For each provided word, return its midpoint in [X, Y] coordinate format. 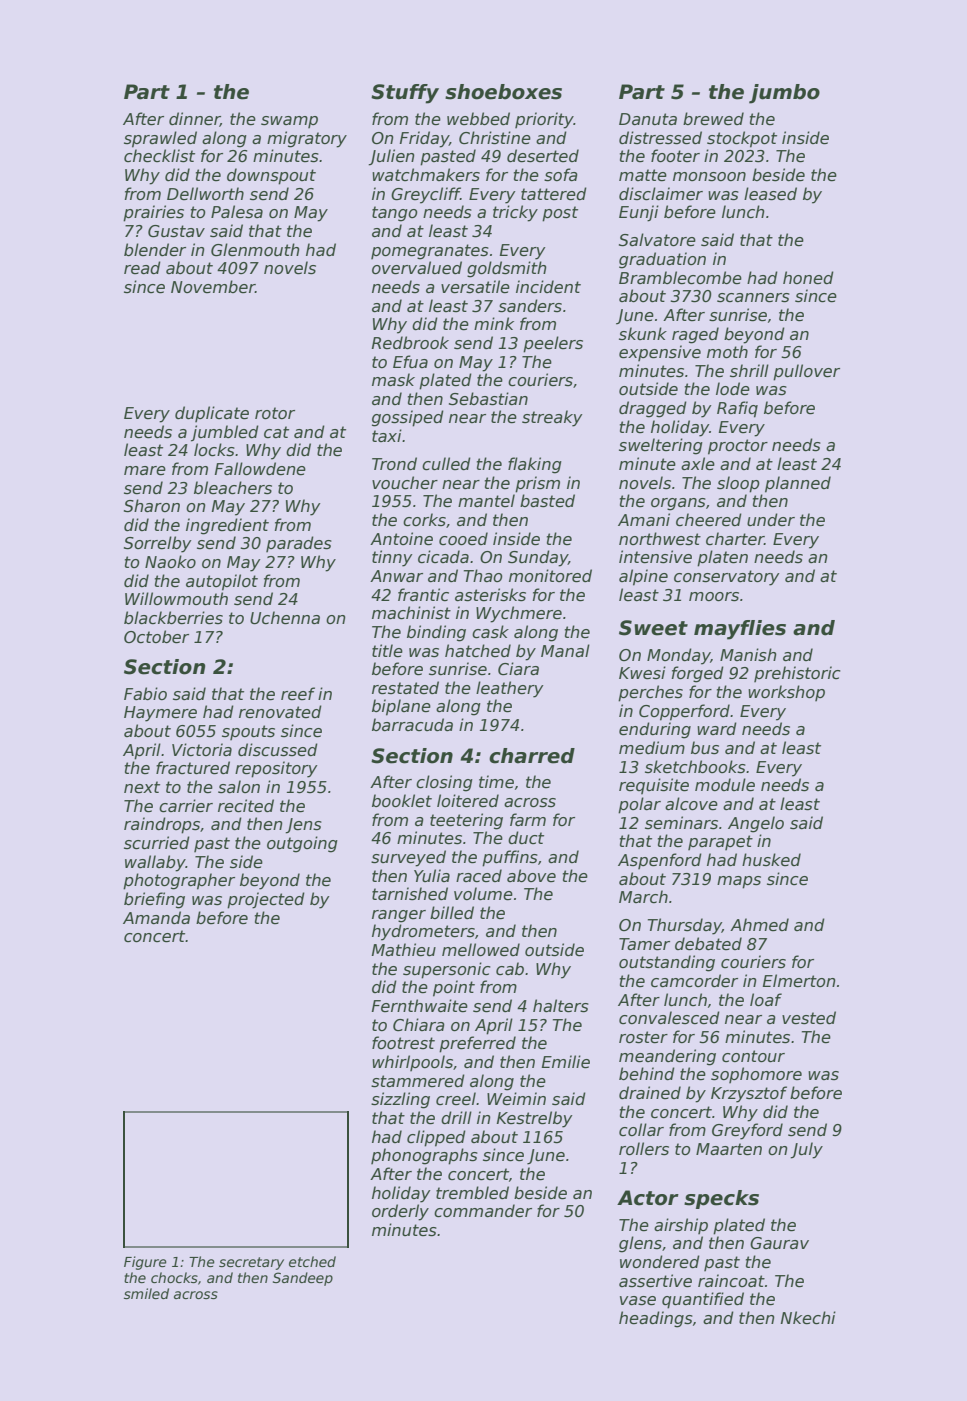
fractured [193, 768]
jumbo [784, 94]
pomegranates [430, 252]
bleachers [233, 488]
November [213, 286]
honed [808, 278]
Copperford [684, 712]
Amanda [156, 917]
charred [532, 756]
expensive [660, 353]
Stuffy [405, 94]
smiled [146, 1293]
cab [510, 968]
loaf [766, 999]
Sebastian [488, 399]
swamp [289, 122]
